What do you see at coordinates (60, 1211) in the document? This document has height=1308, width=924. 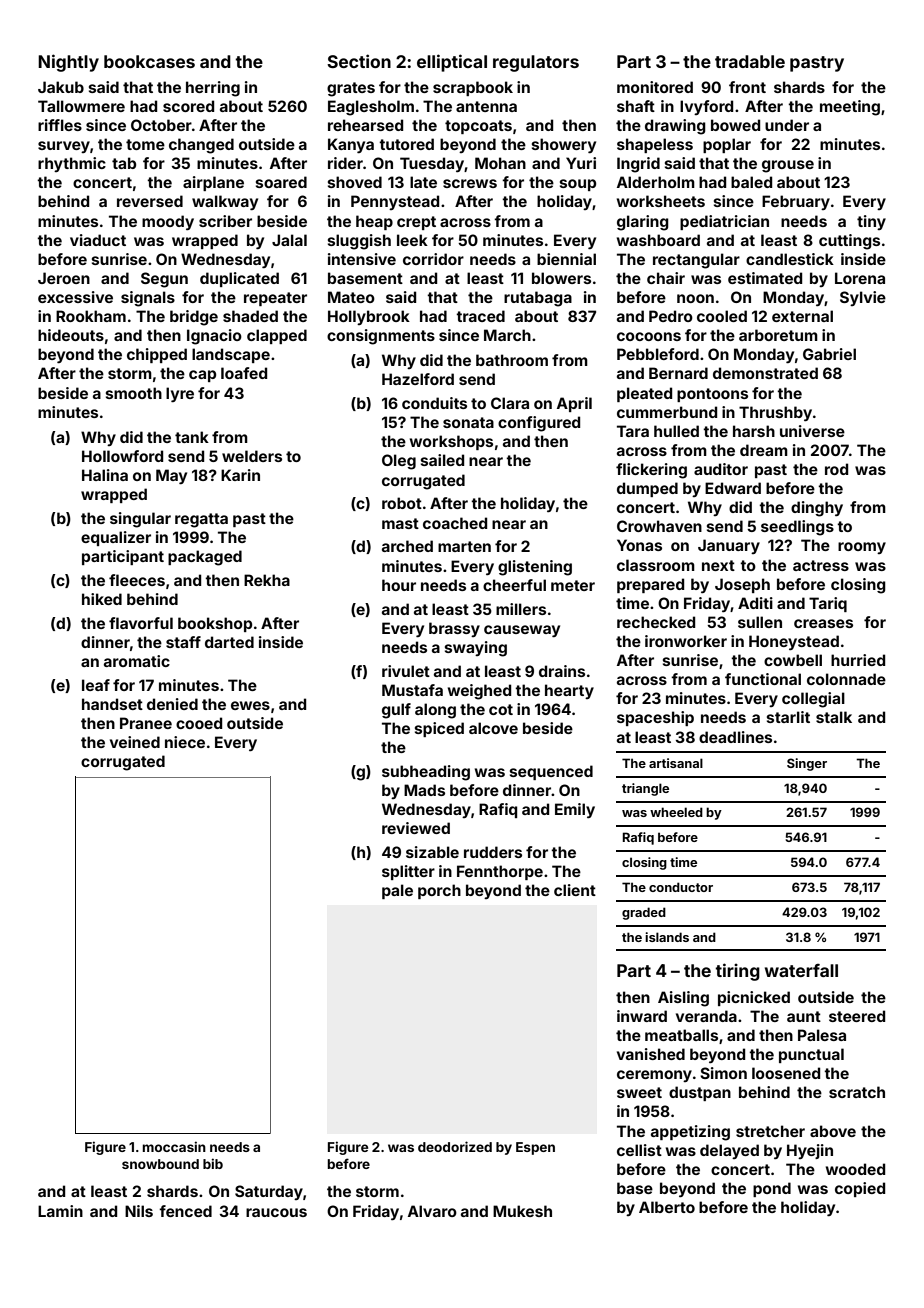 I see `Lamin` at bounding box center [60, 1211].
